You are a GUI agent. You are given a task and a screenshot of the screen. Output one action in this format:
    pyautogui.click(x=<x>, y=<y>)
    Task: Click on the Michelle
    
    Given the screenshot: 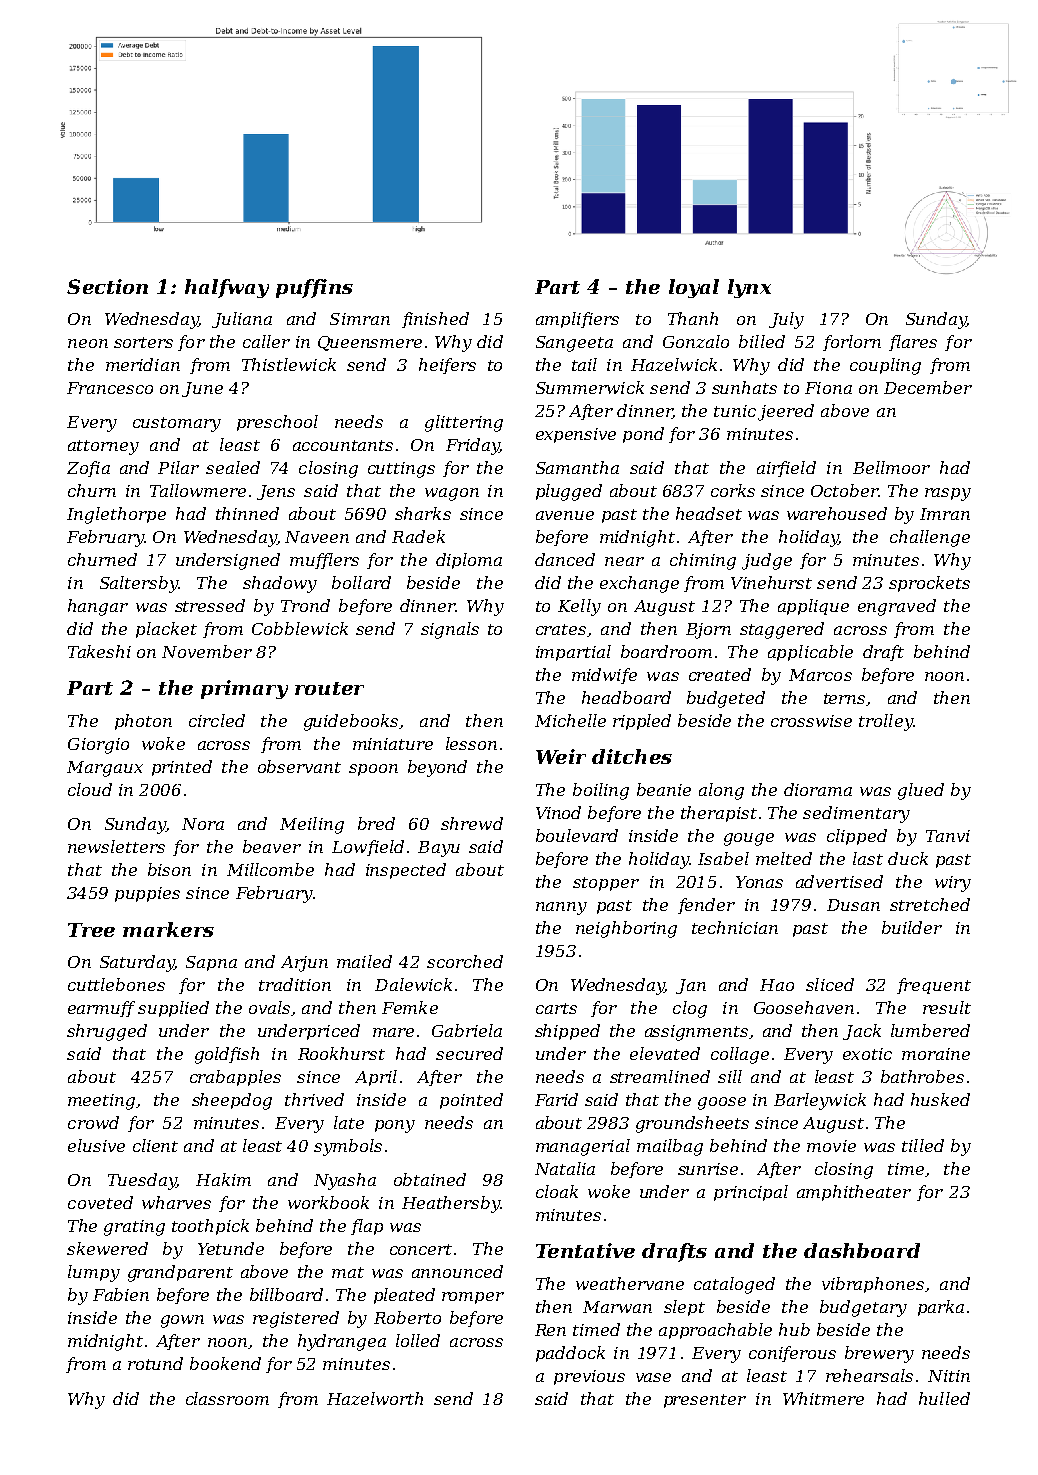 What is the action you would take?
    pyautogui.click(x=570, y=720)
